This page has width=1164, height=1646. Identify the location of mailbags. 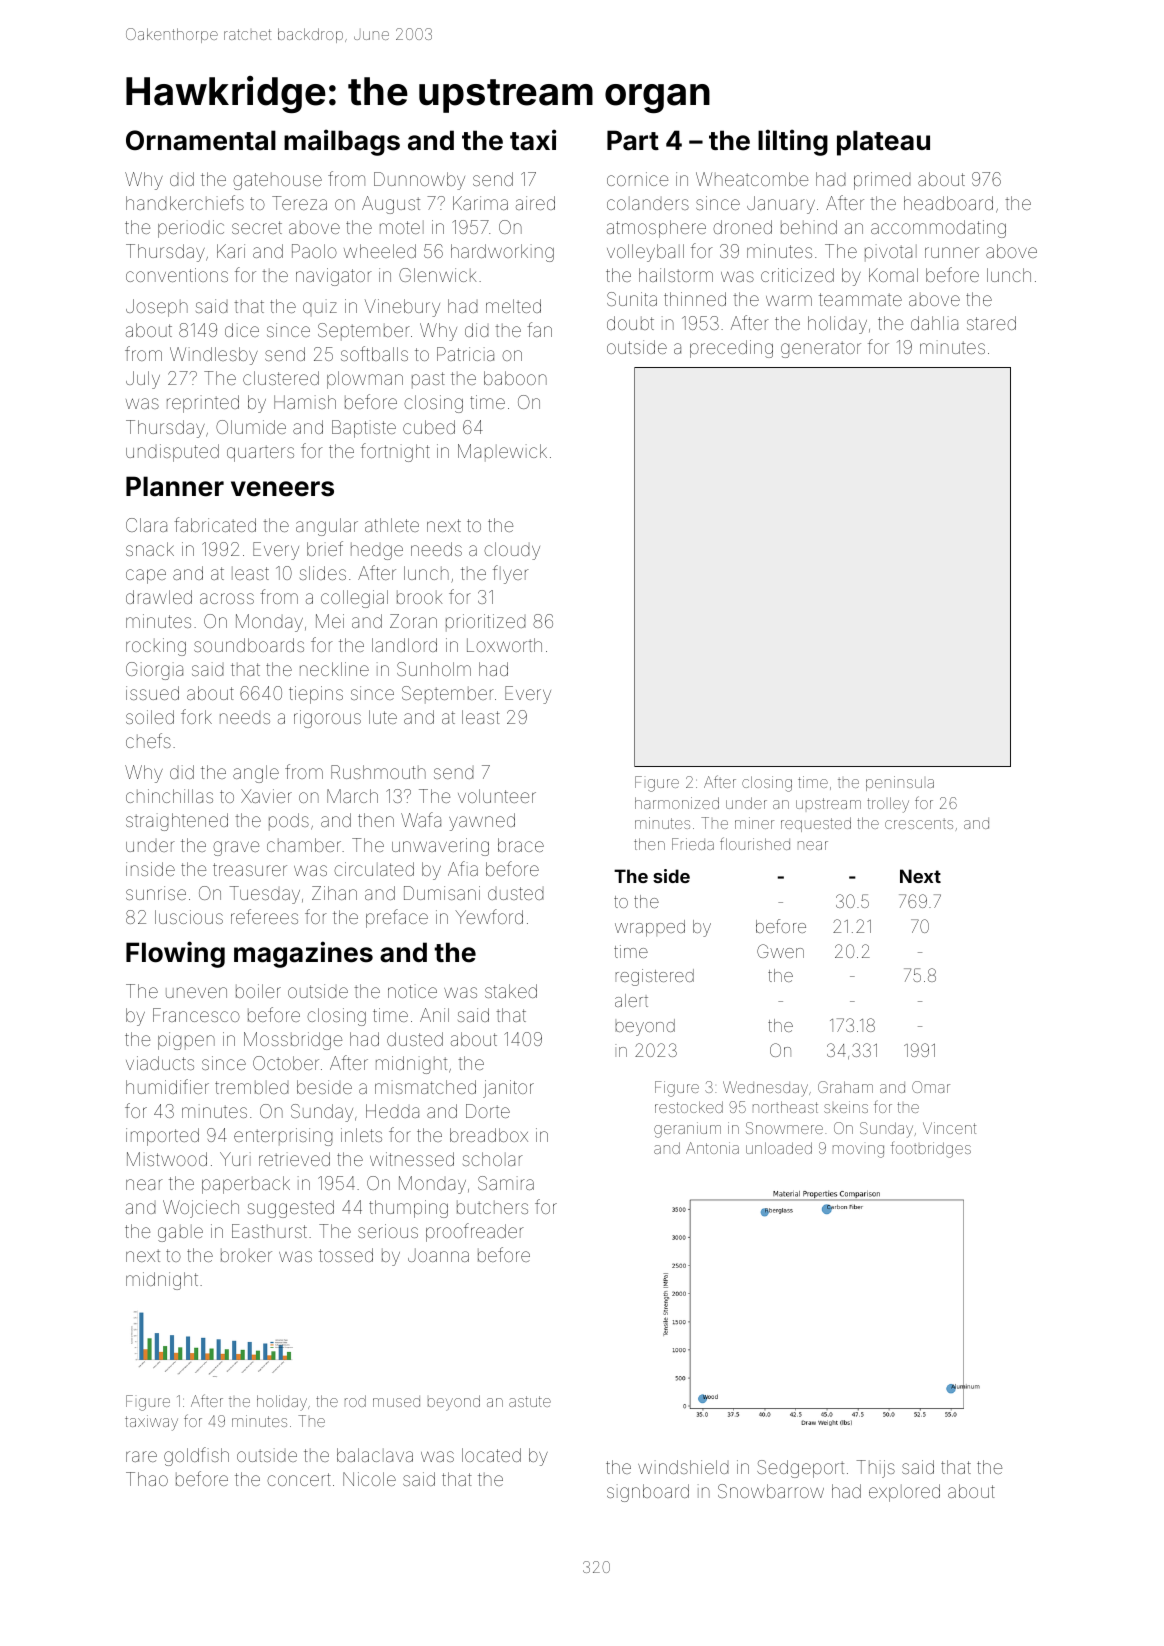
(342, 142).
